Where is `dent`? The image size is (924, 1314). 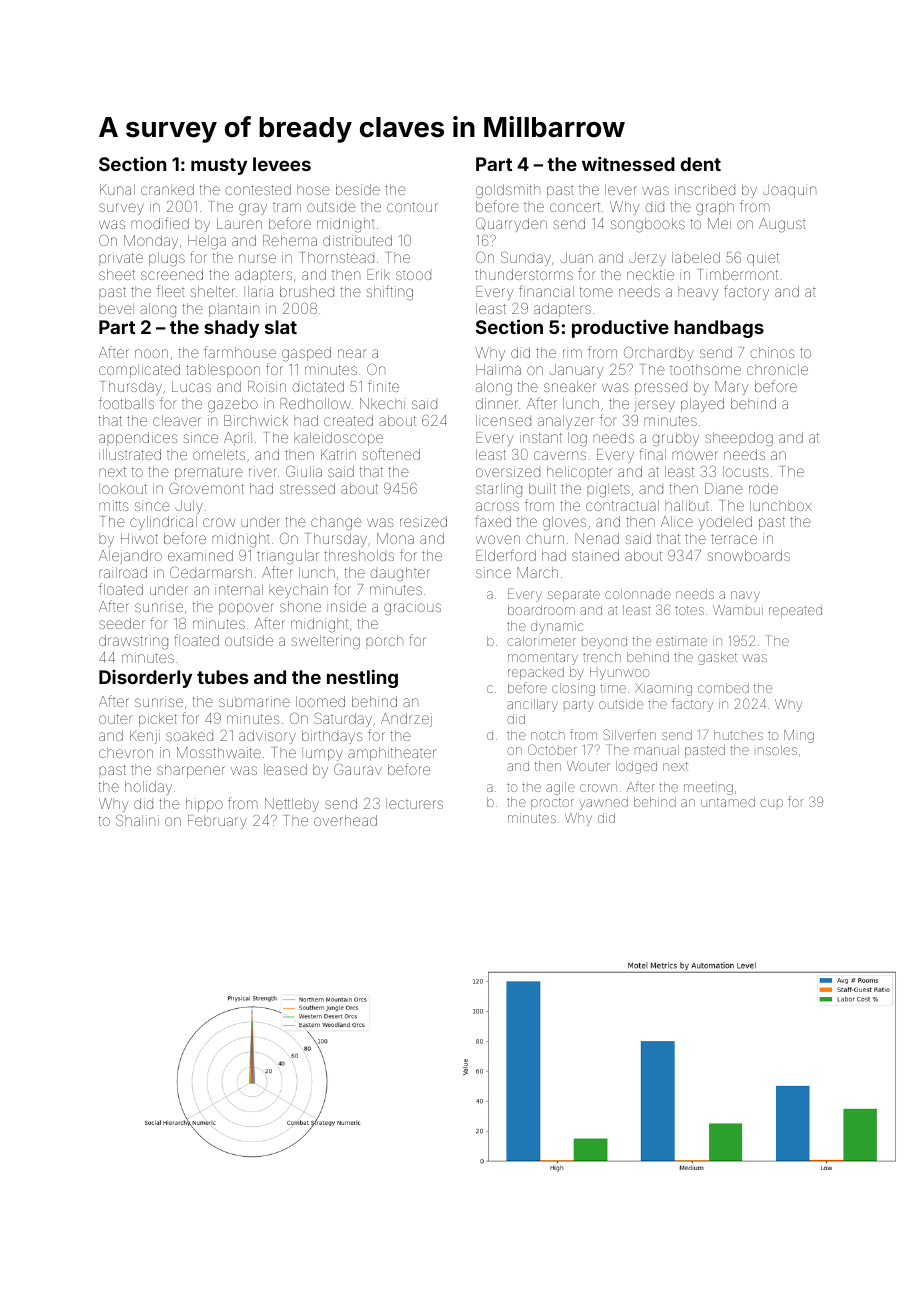 dent is located at coordinates (700, 164).
